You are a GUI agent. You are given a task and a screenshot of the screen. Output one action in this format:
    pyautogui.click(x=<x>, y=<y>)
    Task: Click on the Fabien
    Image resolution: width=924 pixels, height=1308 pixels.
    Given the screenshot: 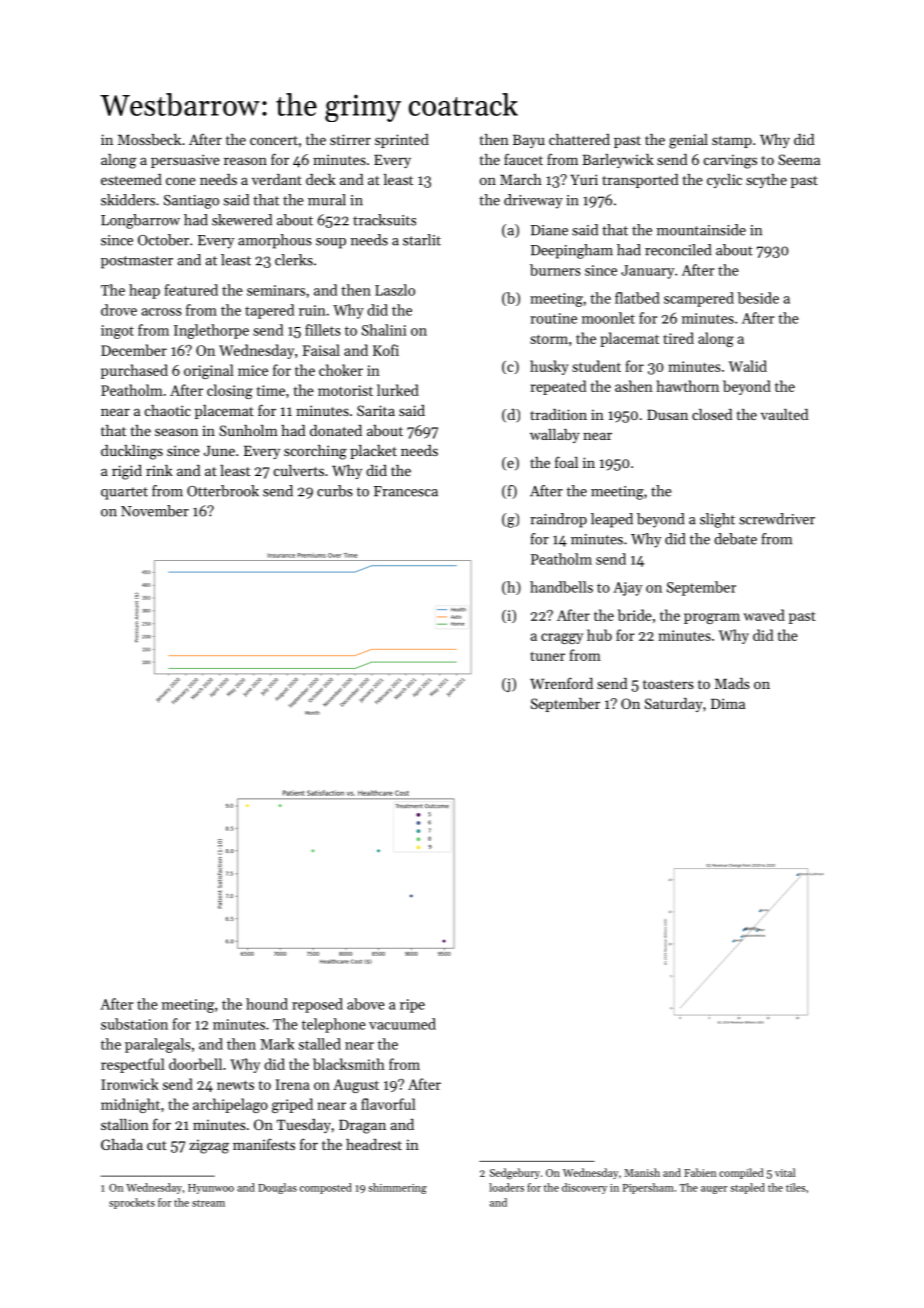 What is the action you would take?
    pyautogui.click(x=700, y=1172)
